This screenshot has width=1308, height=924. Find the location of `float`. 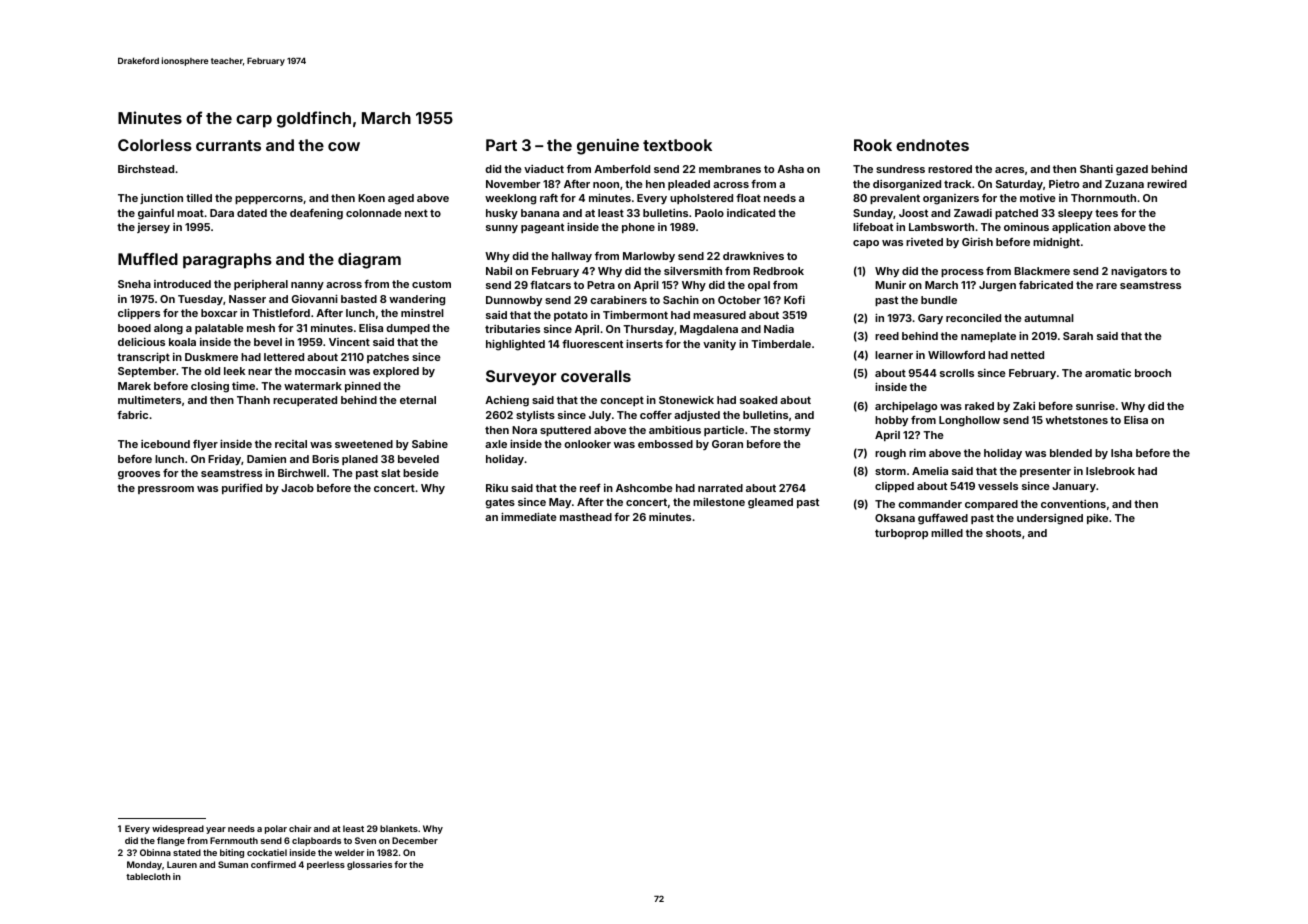

float is located at coordinates (748, 198).
